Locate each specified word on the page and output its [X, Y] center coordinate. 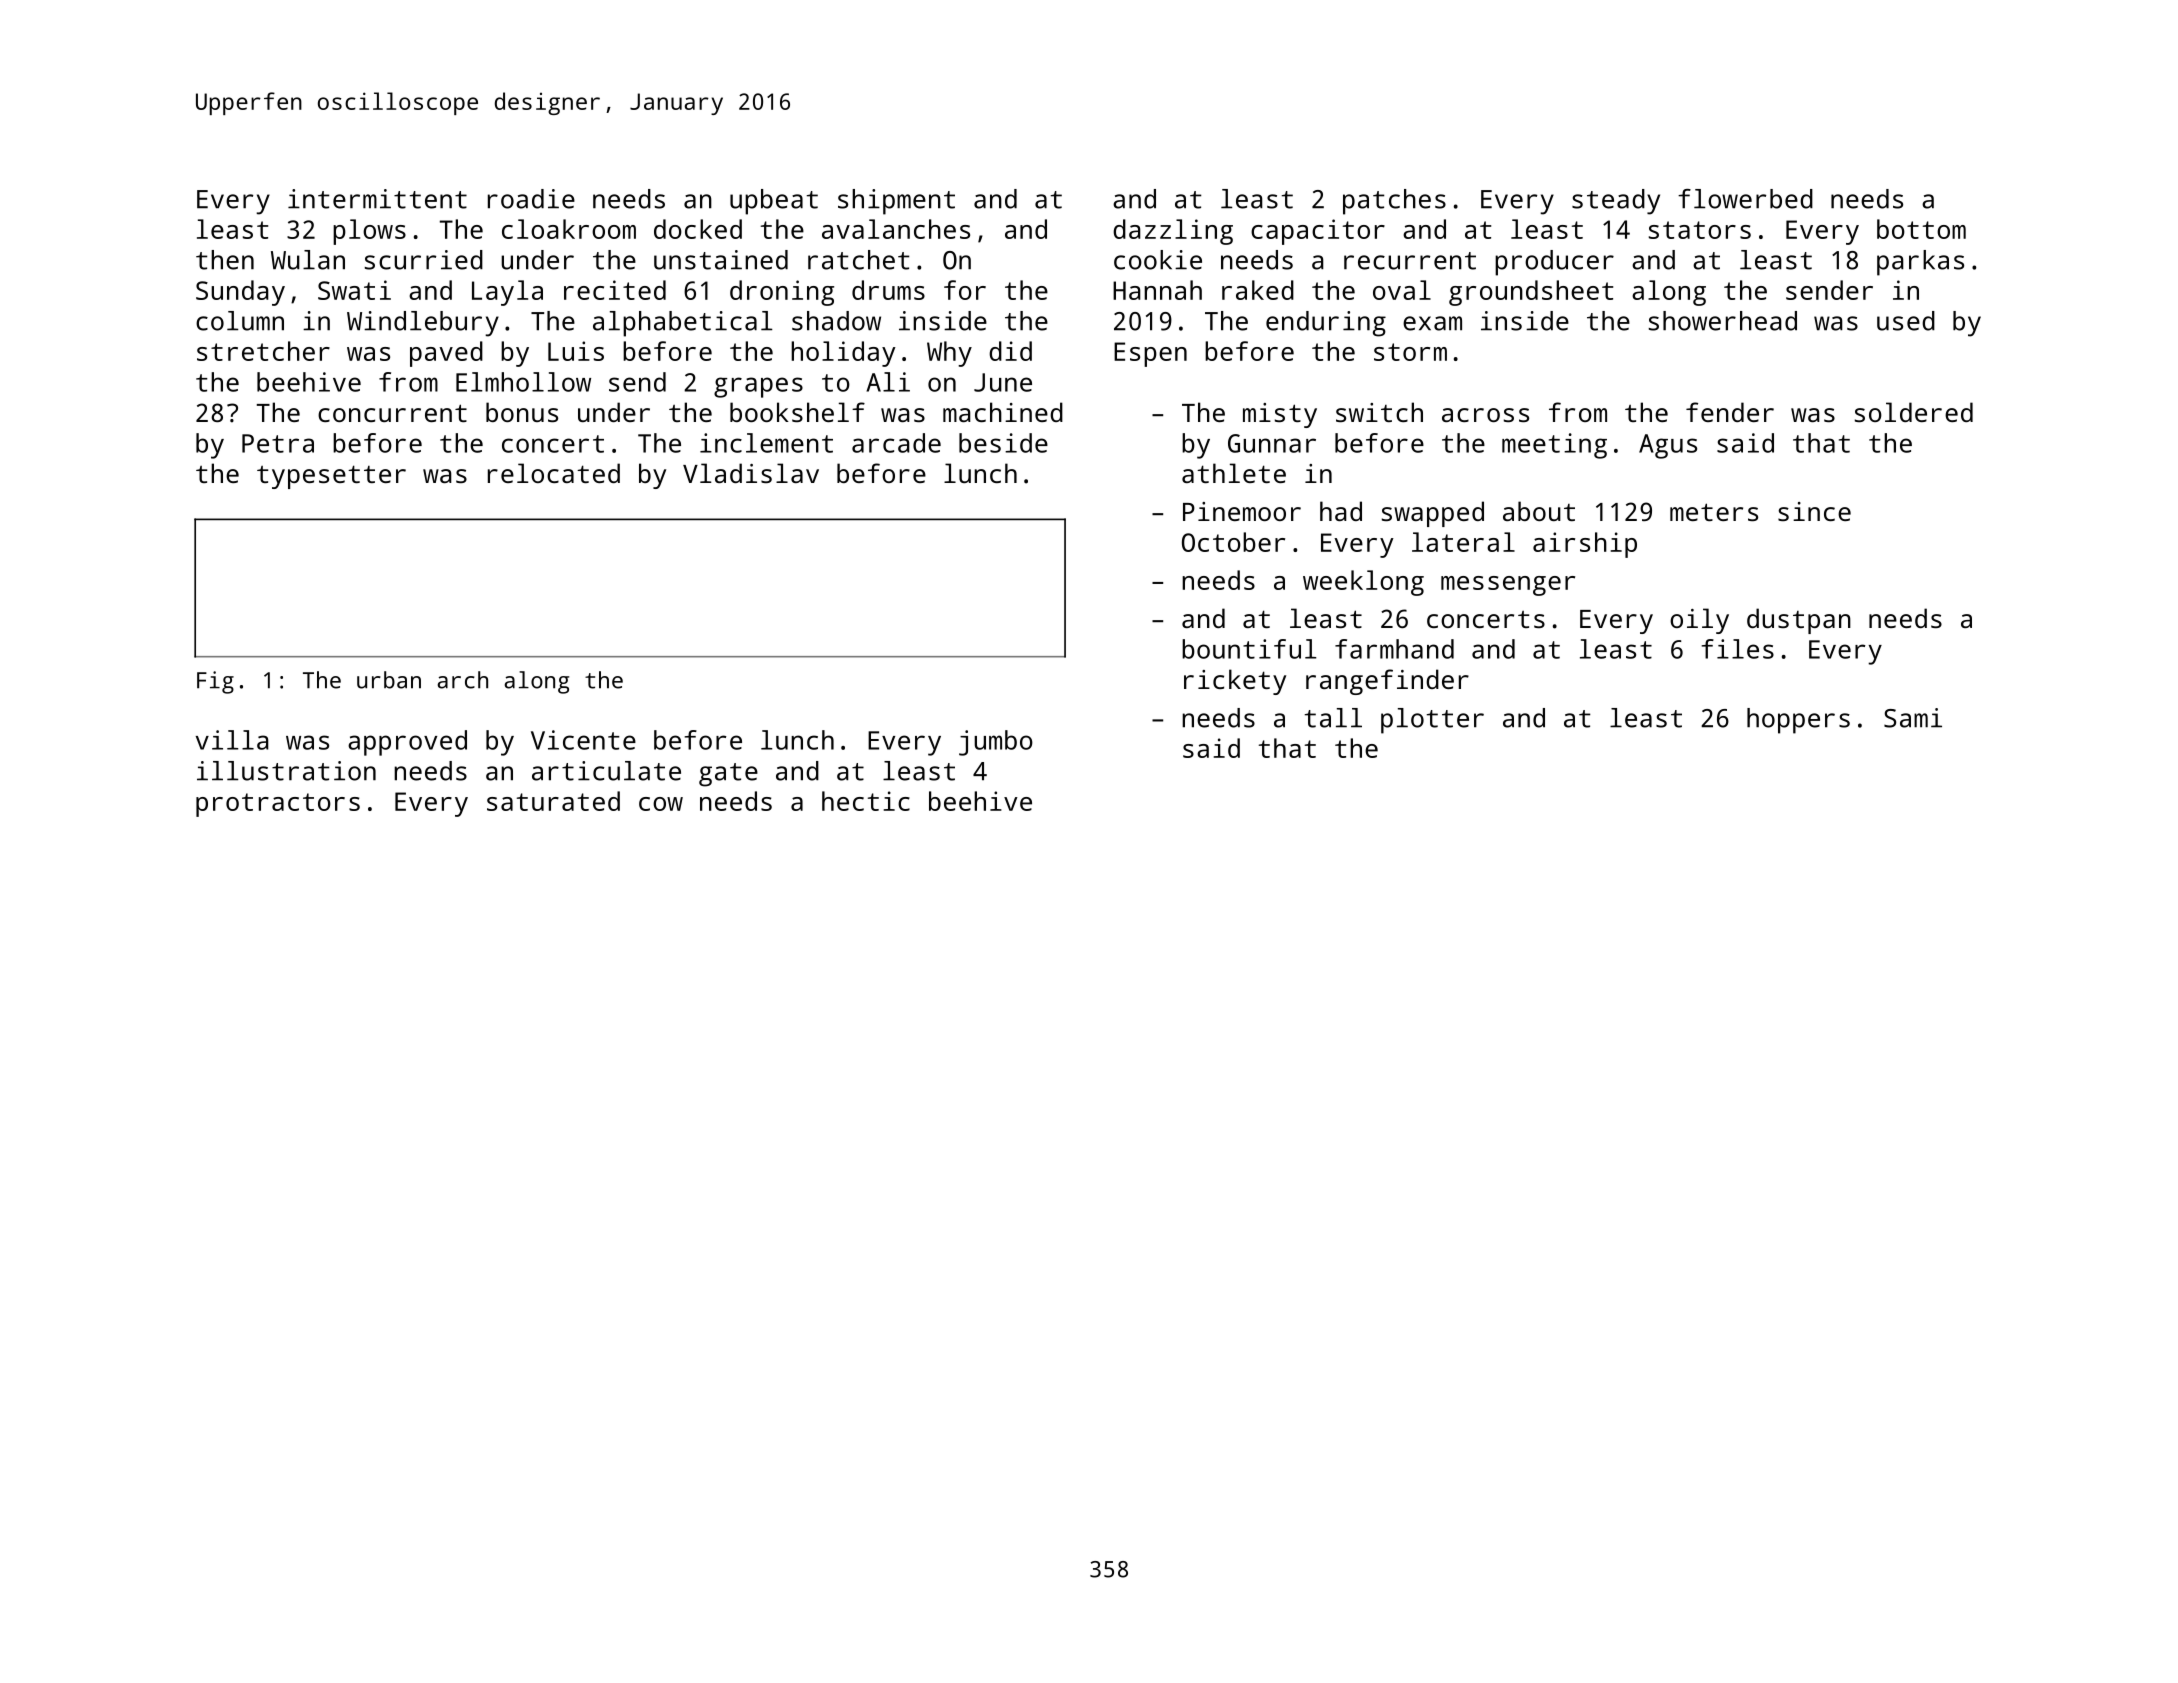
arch [463, 680]
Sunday [240, 293]
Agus [1668, 446]
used [1906, 321]
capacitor [1318, 232]
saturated [553, 801]
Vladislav [751, 473]
